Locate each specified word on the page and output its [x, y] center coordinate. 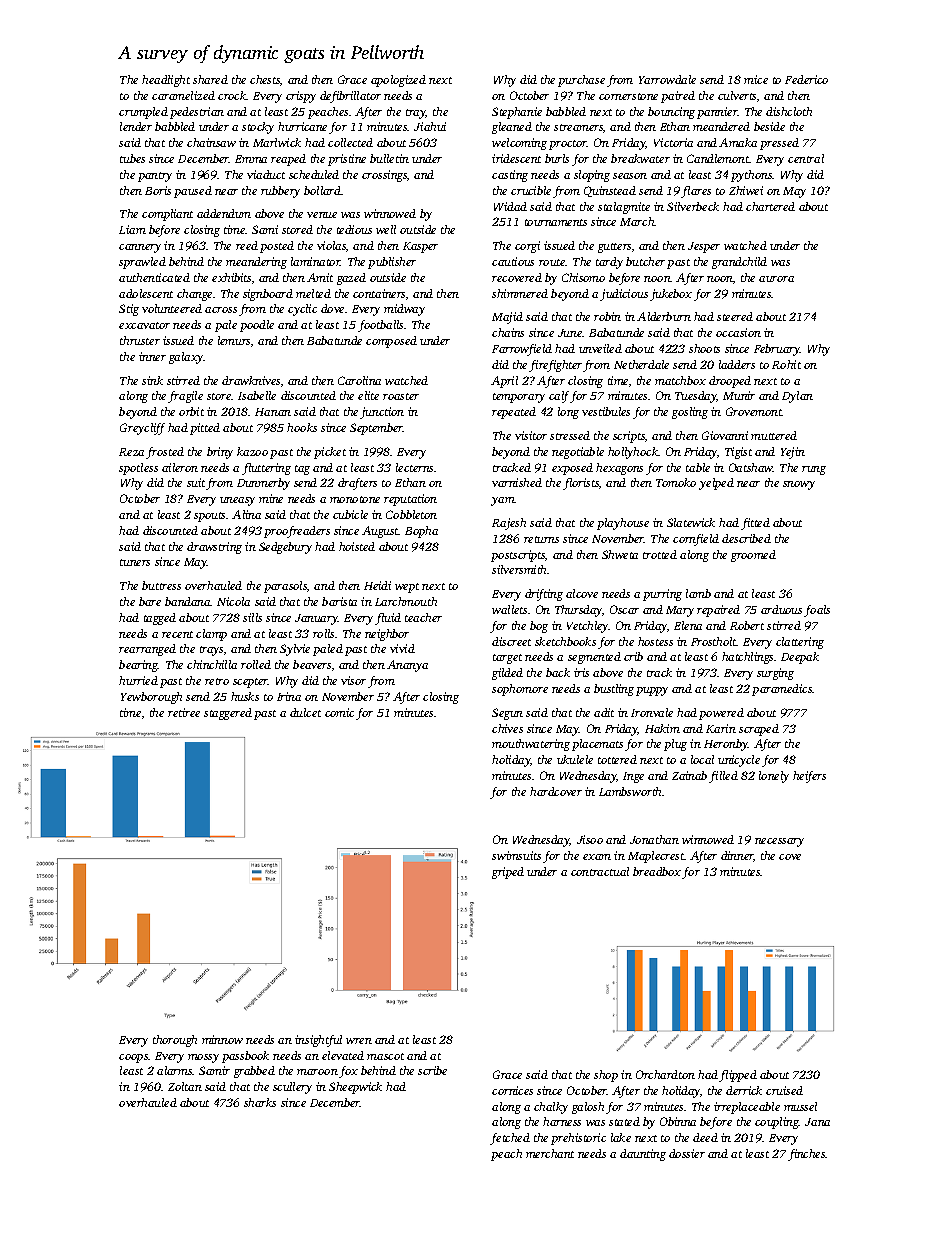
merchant [550, 1153]
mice [756, 79]
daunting [643, 1155]
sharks [260, 1102]
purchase [581, 81]
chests [265, 79]
